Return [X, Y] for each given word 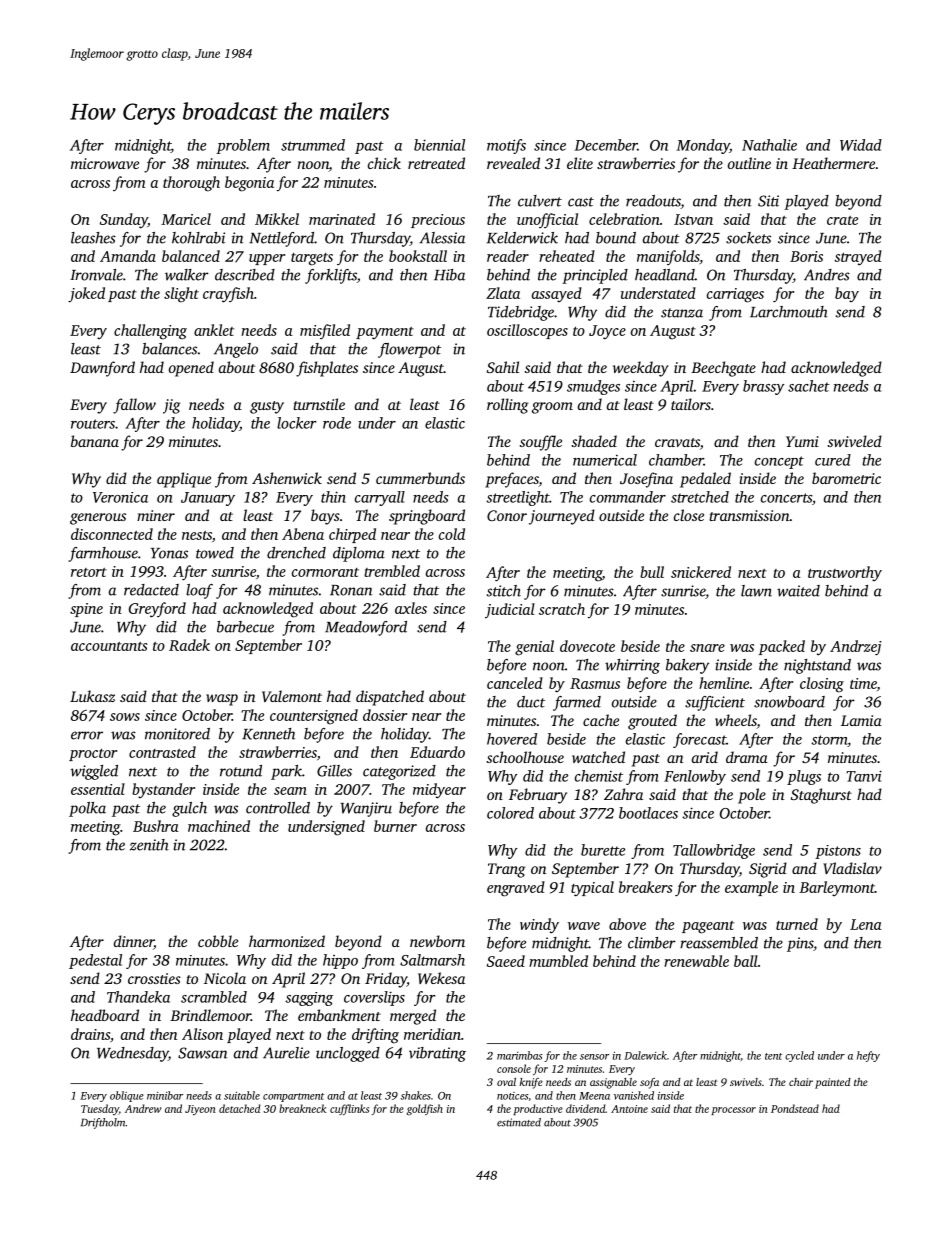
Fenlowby [695, 777]
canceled [515, 683]
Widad [861, 145]
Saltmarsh [432, 960]
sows [125, 717]
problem [243, 146]
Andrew [143, 1108]
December [606, 145]
